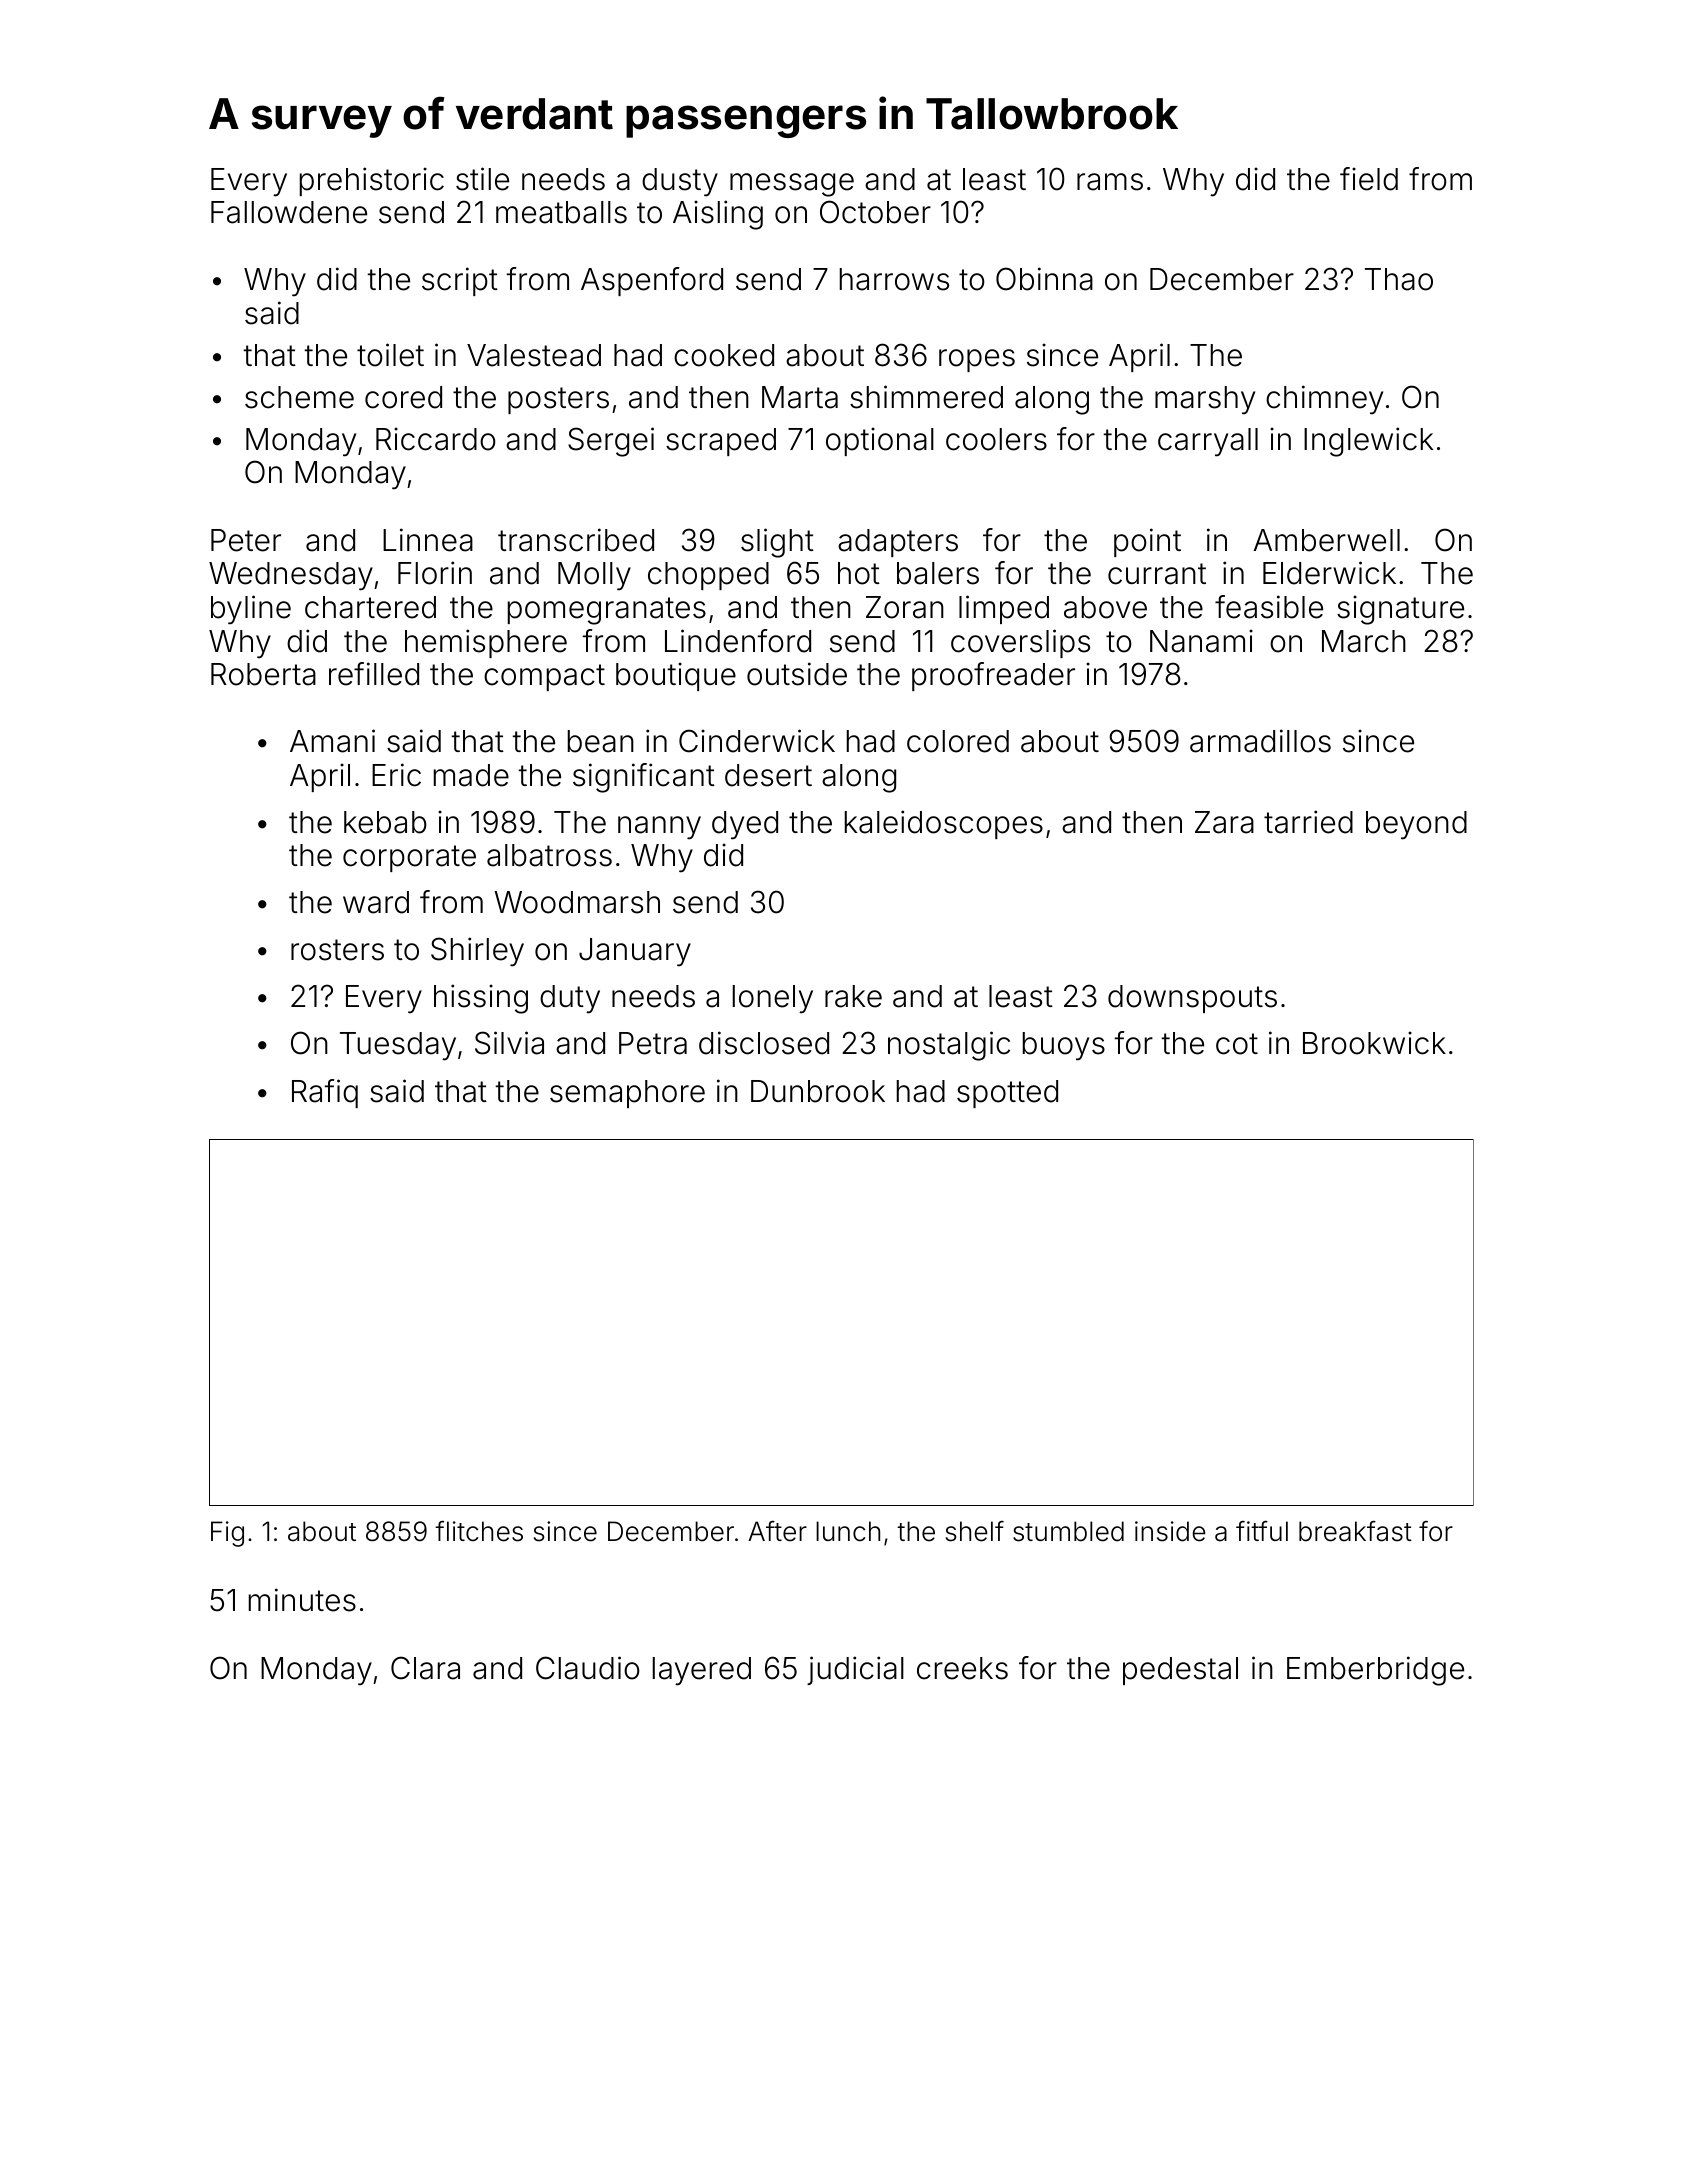 The image size is (1683, 2178). What do you see at coordinates (246, 540) in the screenshot?
I see `Peter` at bounding box center [246, 540].
